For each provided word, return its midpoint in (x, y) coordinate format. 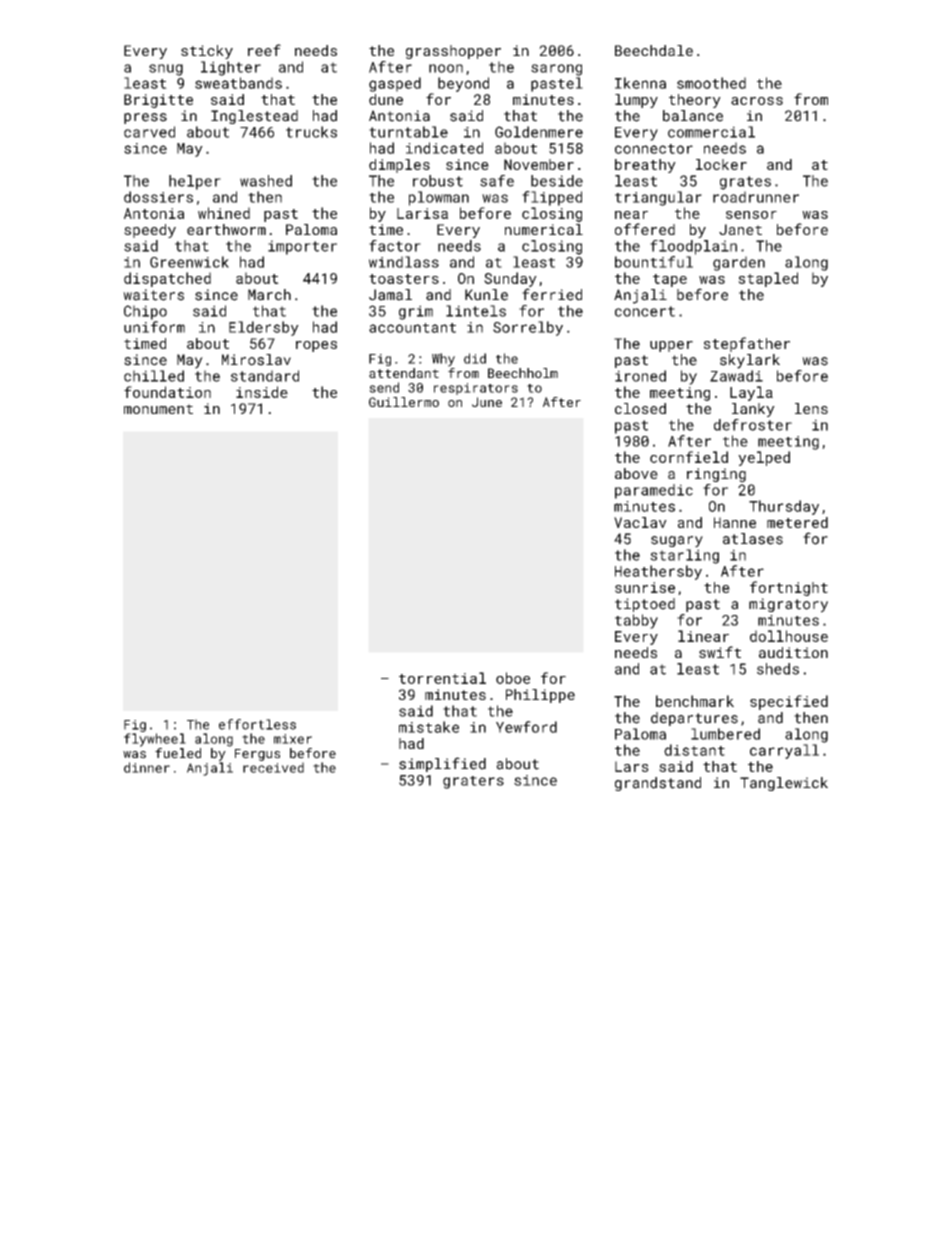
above (636, 473)
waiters (153, 295)
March (269, 295)
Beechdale (654, 50)
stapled (768, 279)
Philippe (540, 696)
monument (158, 409)
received (273, 767)
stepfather (747, 344)
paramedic (654, 491)
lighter (231, 68)
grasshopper (453, 52)
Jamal (390, 295)
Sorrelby (528, 328)
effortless (257, 724)
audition (793, 652)
